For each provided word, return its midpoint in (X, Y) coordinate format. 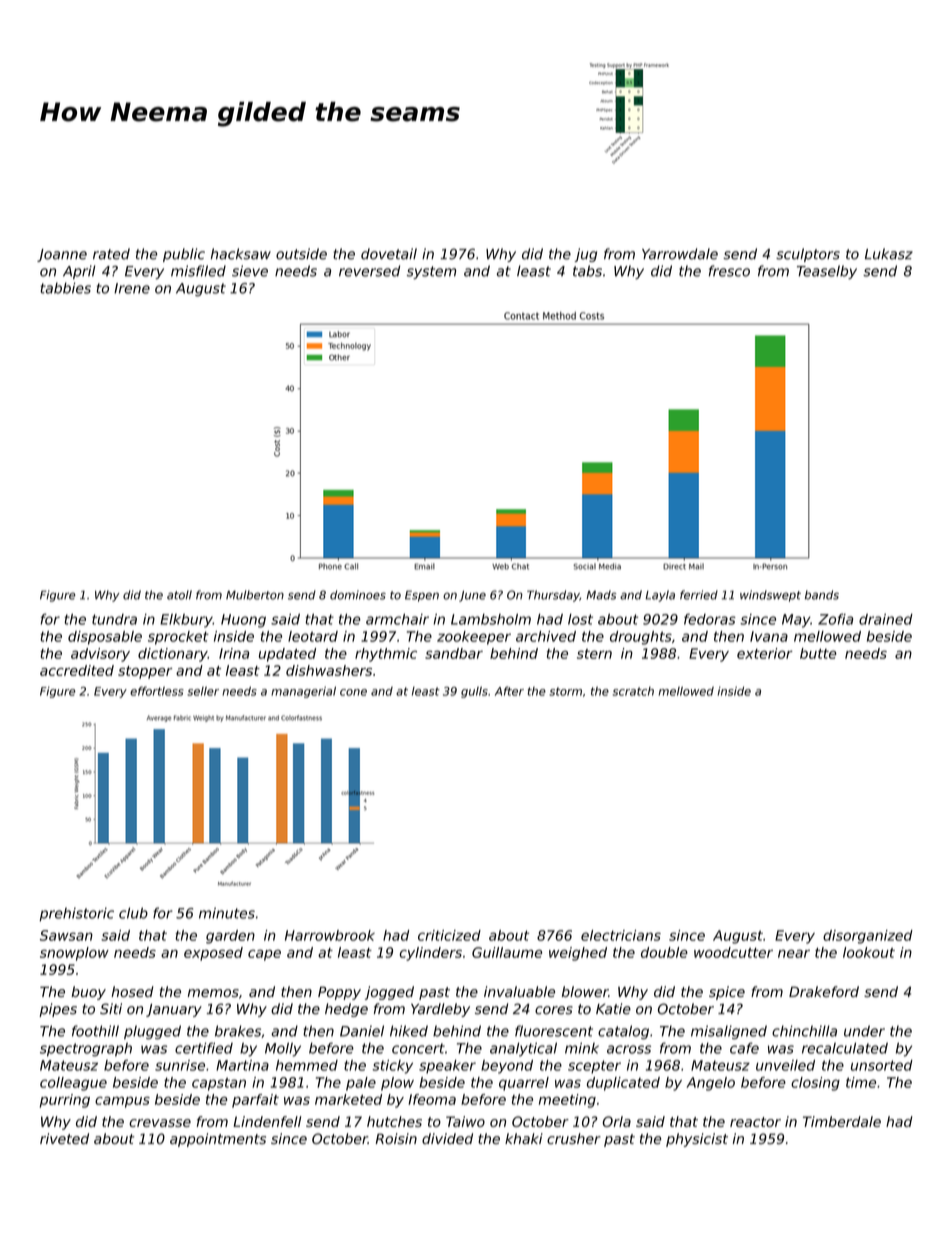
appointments (218, 1140)
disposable (105, 638)
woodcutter (733, 952)
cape (264, 955)
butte (818, 653)
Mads (601, 595)
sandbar (454, 653)
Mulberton (255, 595)
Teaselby (827, 272)
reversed (369, 271)
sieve (250, 271)
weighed (578, 954)
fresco (729, 271)
